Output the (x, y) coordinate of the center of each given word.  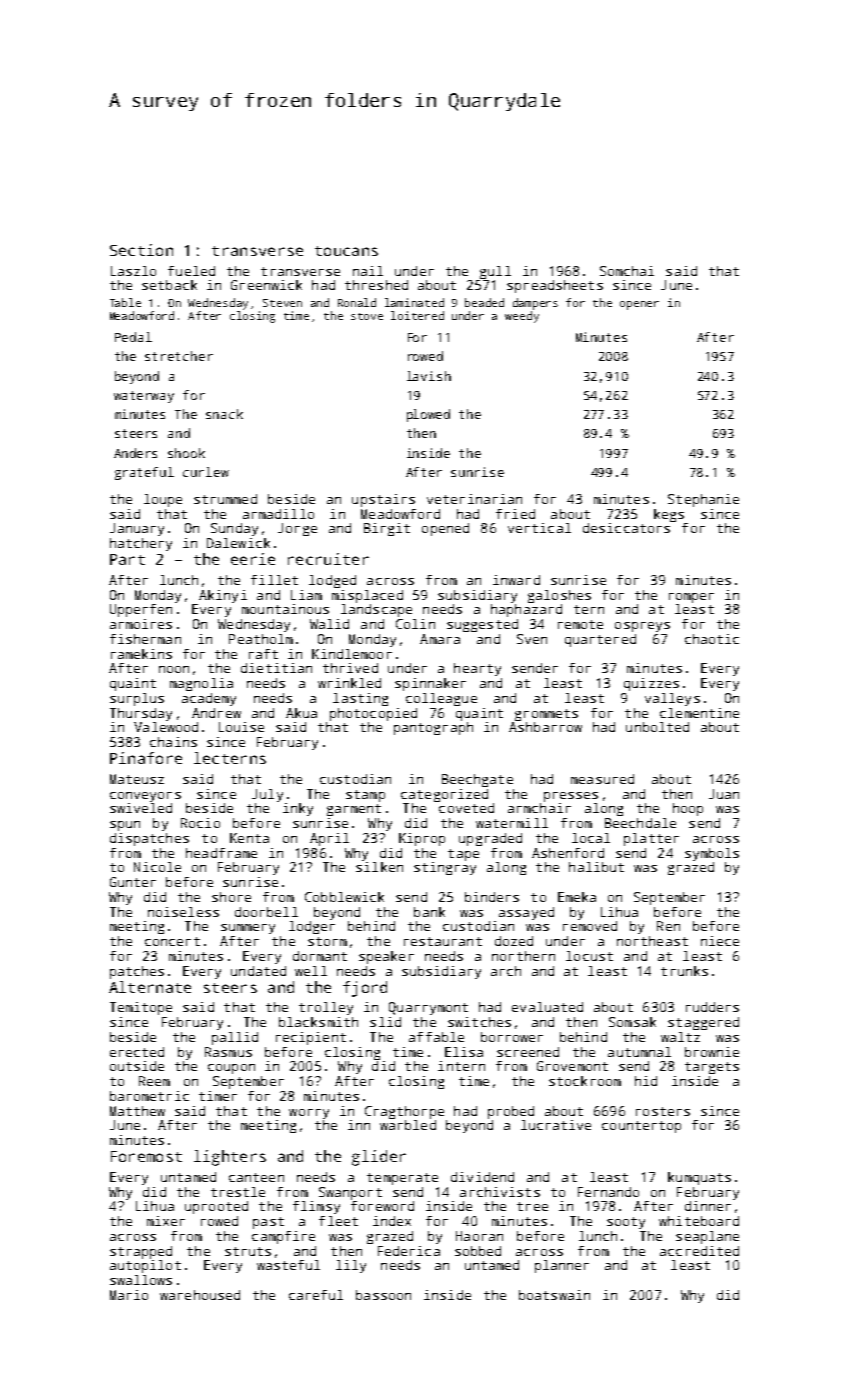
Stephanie (703, 500)
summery (248, 929)
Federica (409, 1251)
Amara (440, 639)
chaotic (712, 639)
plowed (428, 415)
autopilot (145, 1266)
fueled (191, 271)
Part (127, 559)
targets (712, 1068)
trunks (684, 971)
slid (385, 1022)
